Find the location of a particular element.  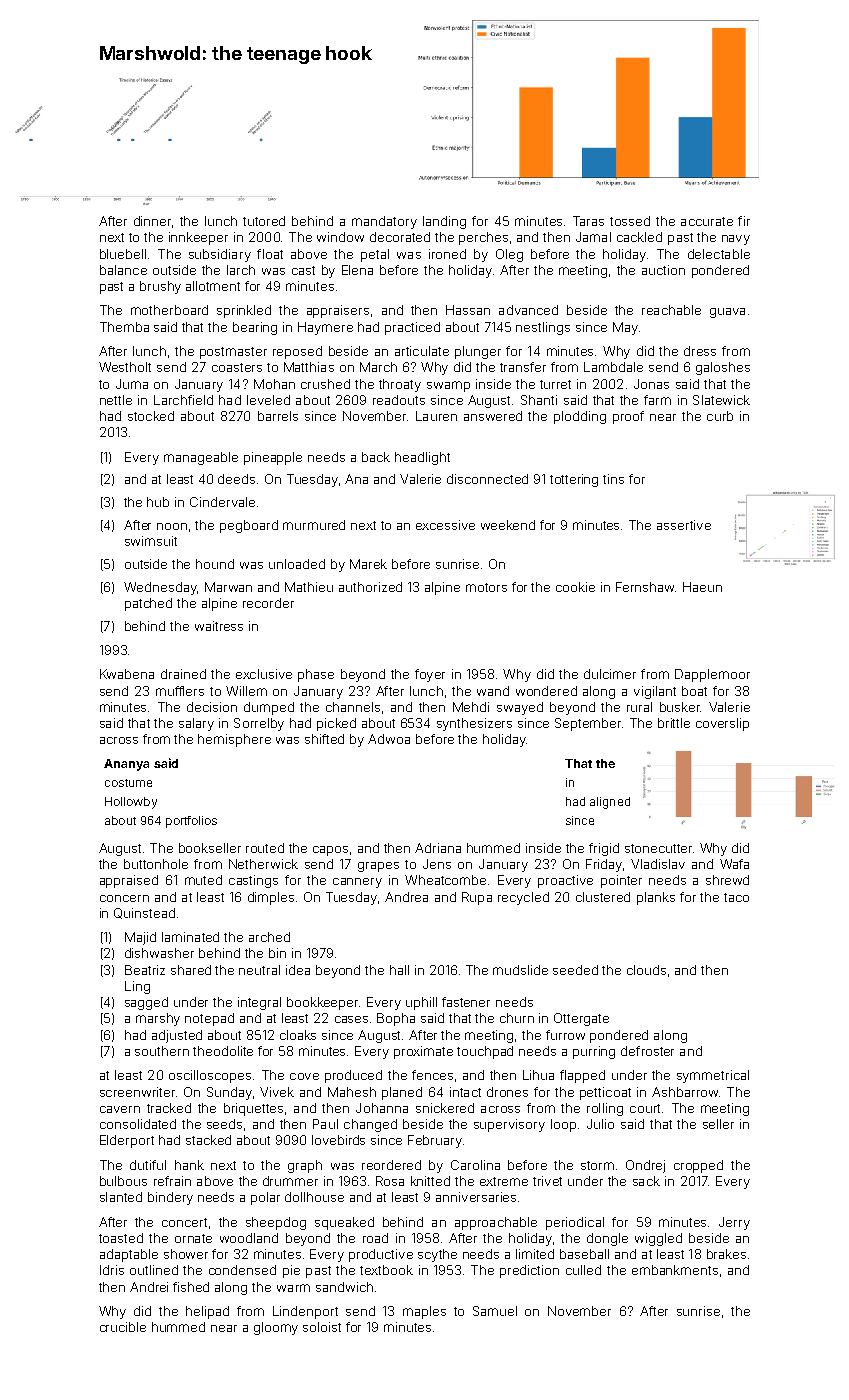

Hollowby is located at coordinates (131, 803).
